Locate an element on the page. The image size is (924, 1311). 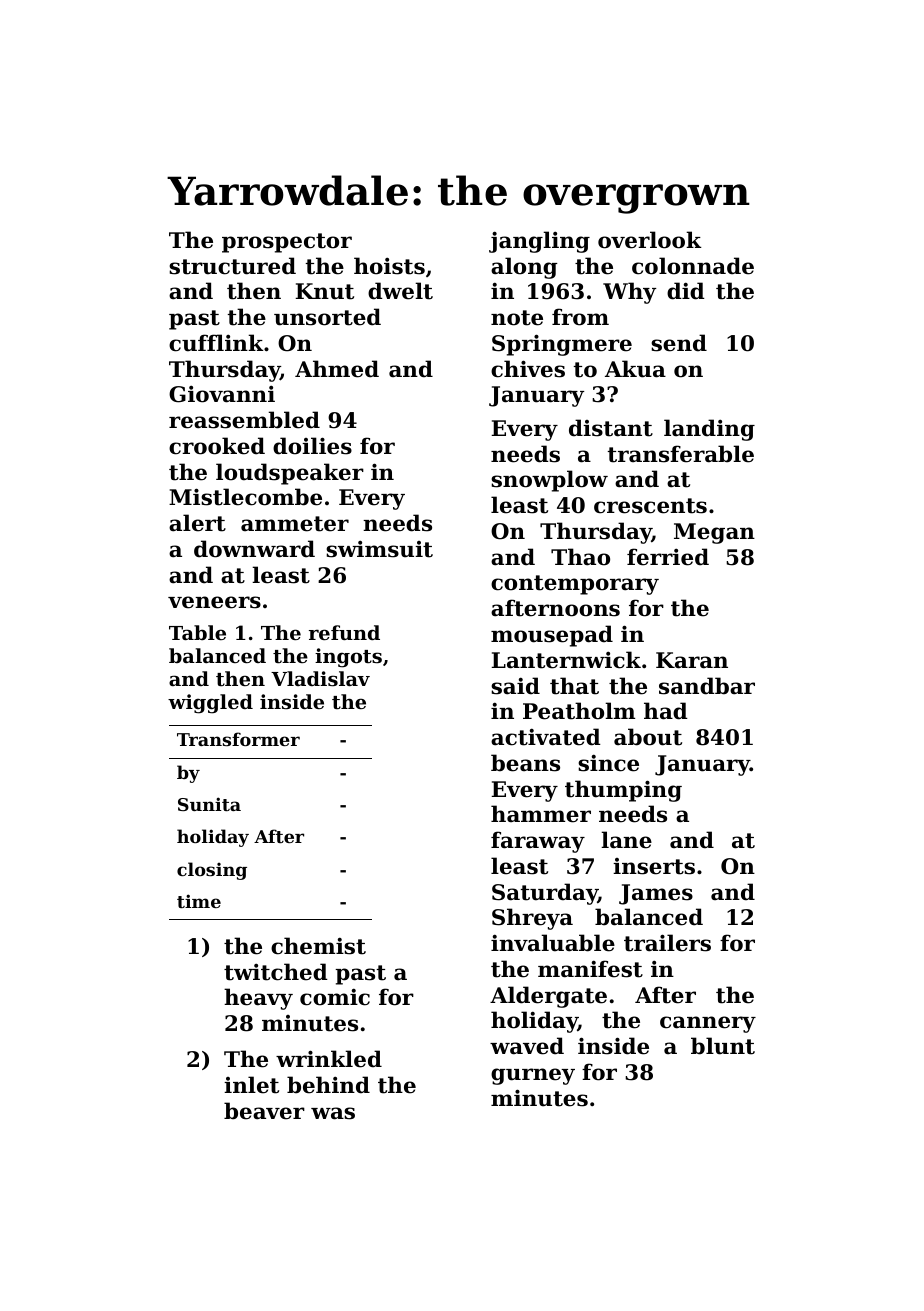
structured is located at coordinates (232, 266).
